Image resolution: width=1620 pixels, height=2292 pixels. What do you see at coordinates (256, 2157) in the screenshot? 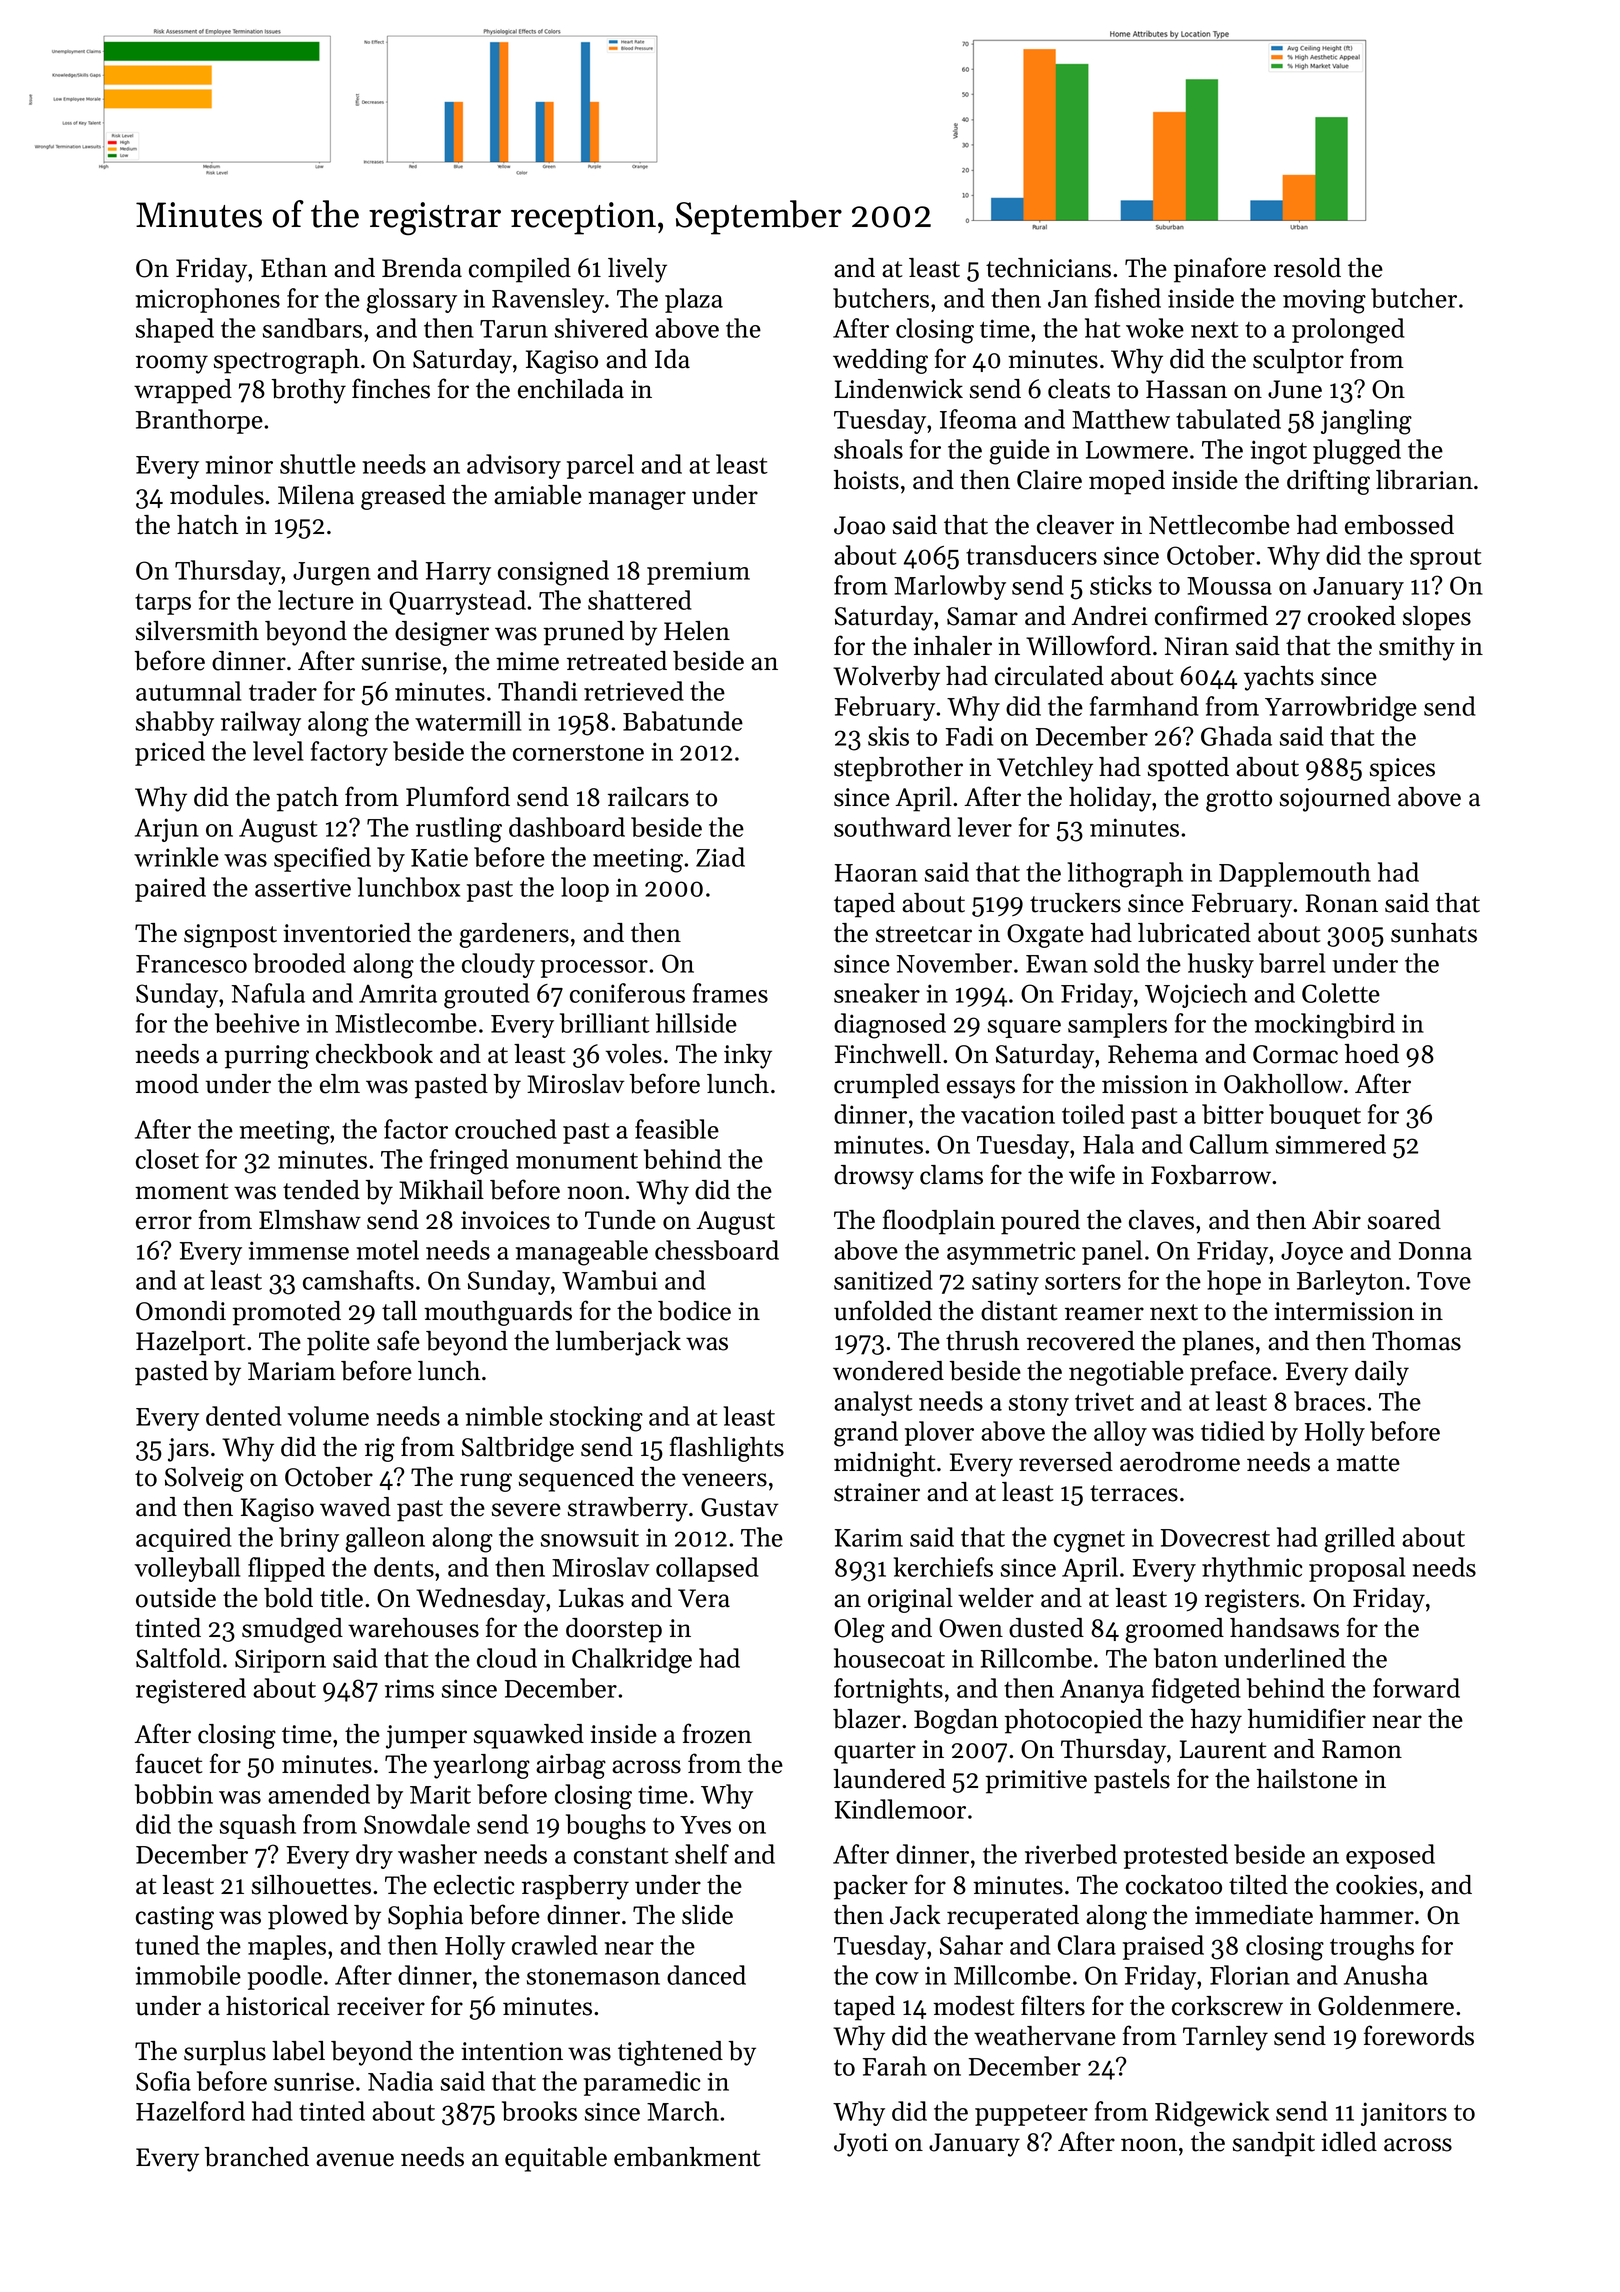
I see `branched` at bounding box center [256, 2157].
